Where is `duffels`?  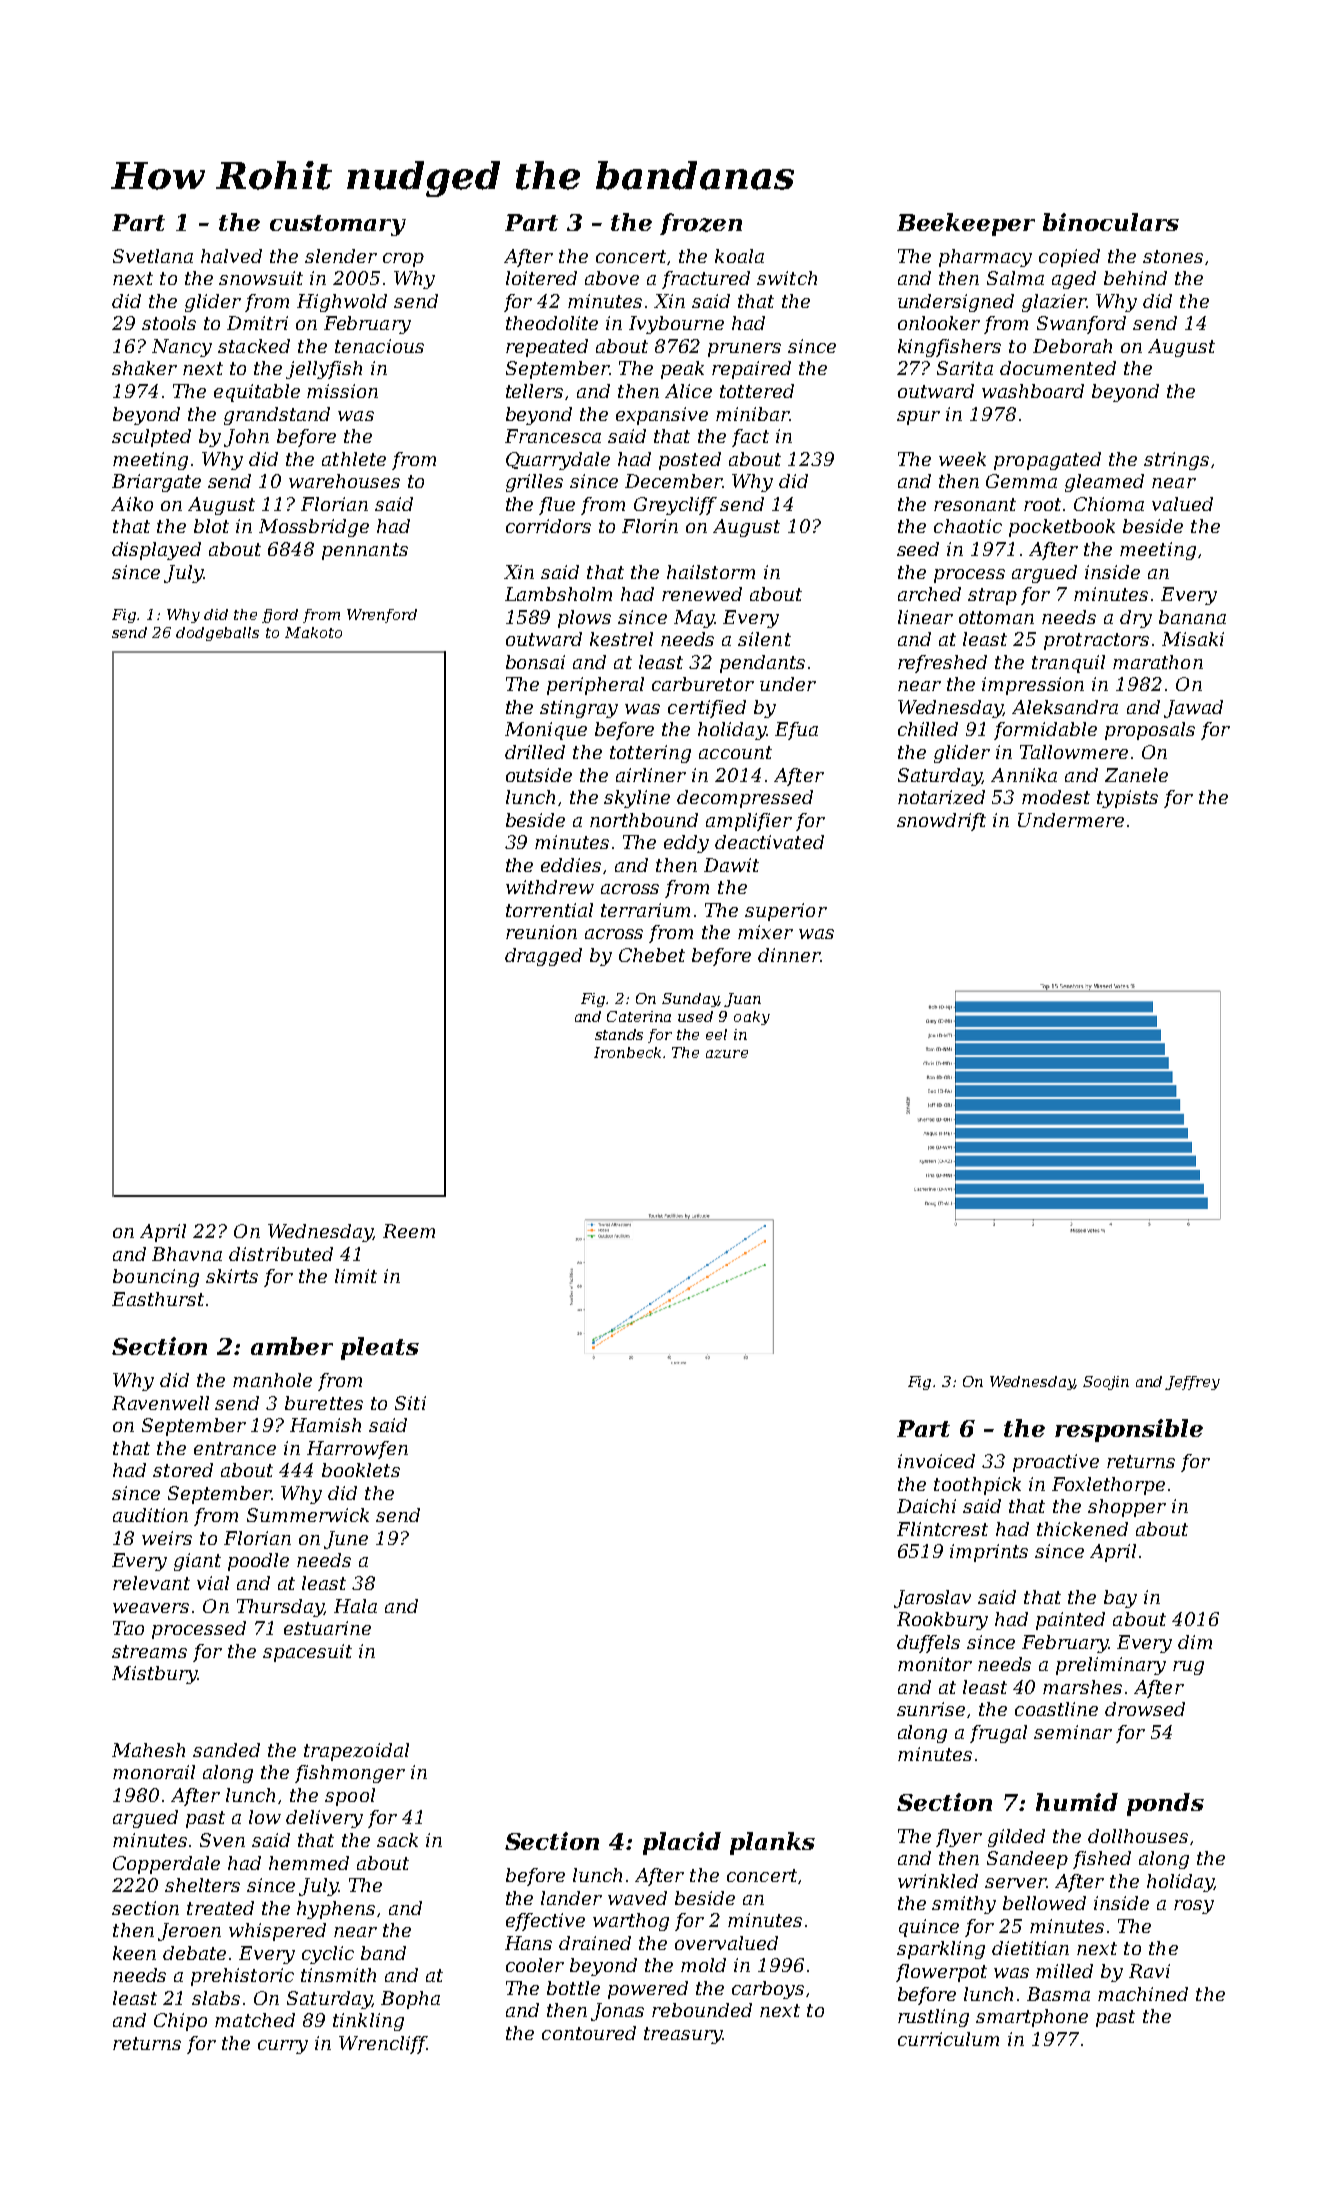 duffels is located at coordinates (928, 1644).
